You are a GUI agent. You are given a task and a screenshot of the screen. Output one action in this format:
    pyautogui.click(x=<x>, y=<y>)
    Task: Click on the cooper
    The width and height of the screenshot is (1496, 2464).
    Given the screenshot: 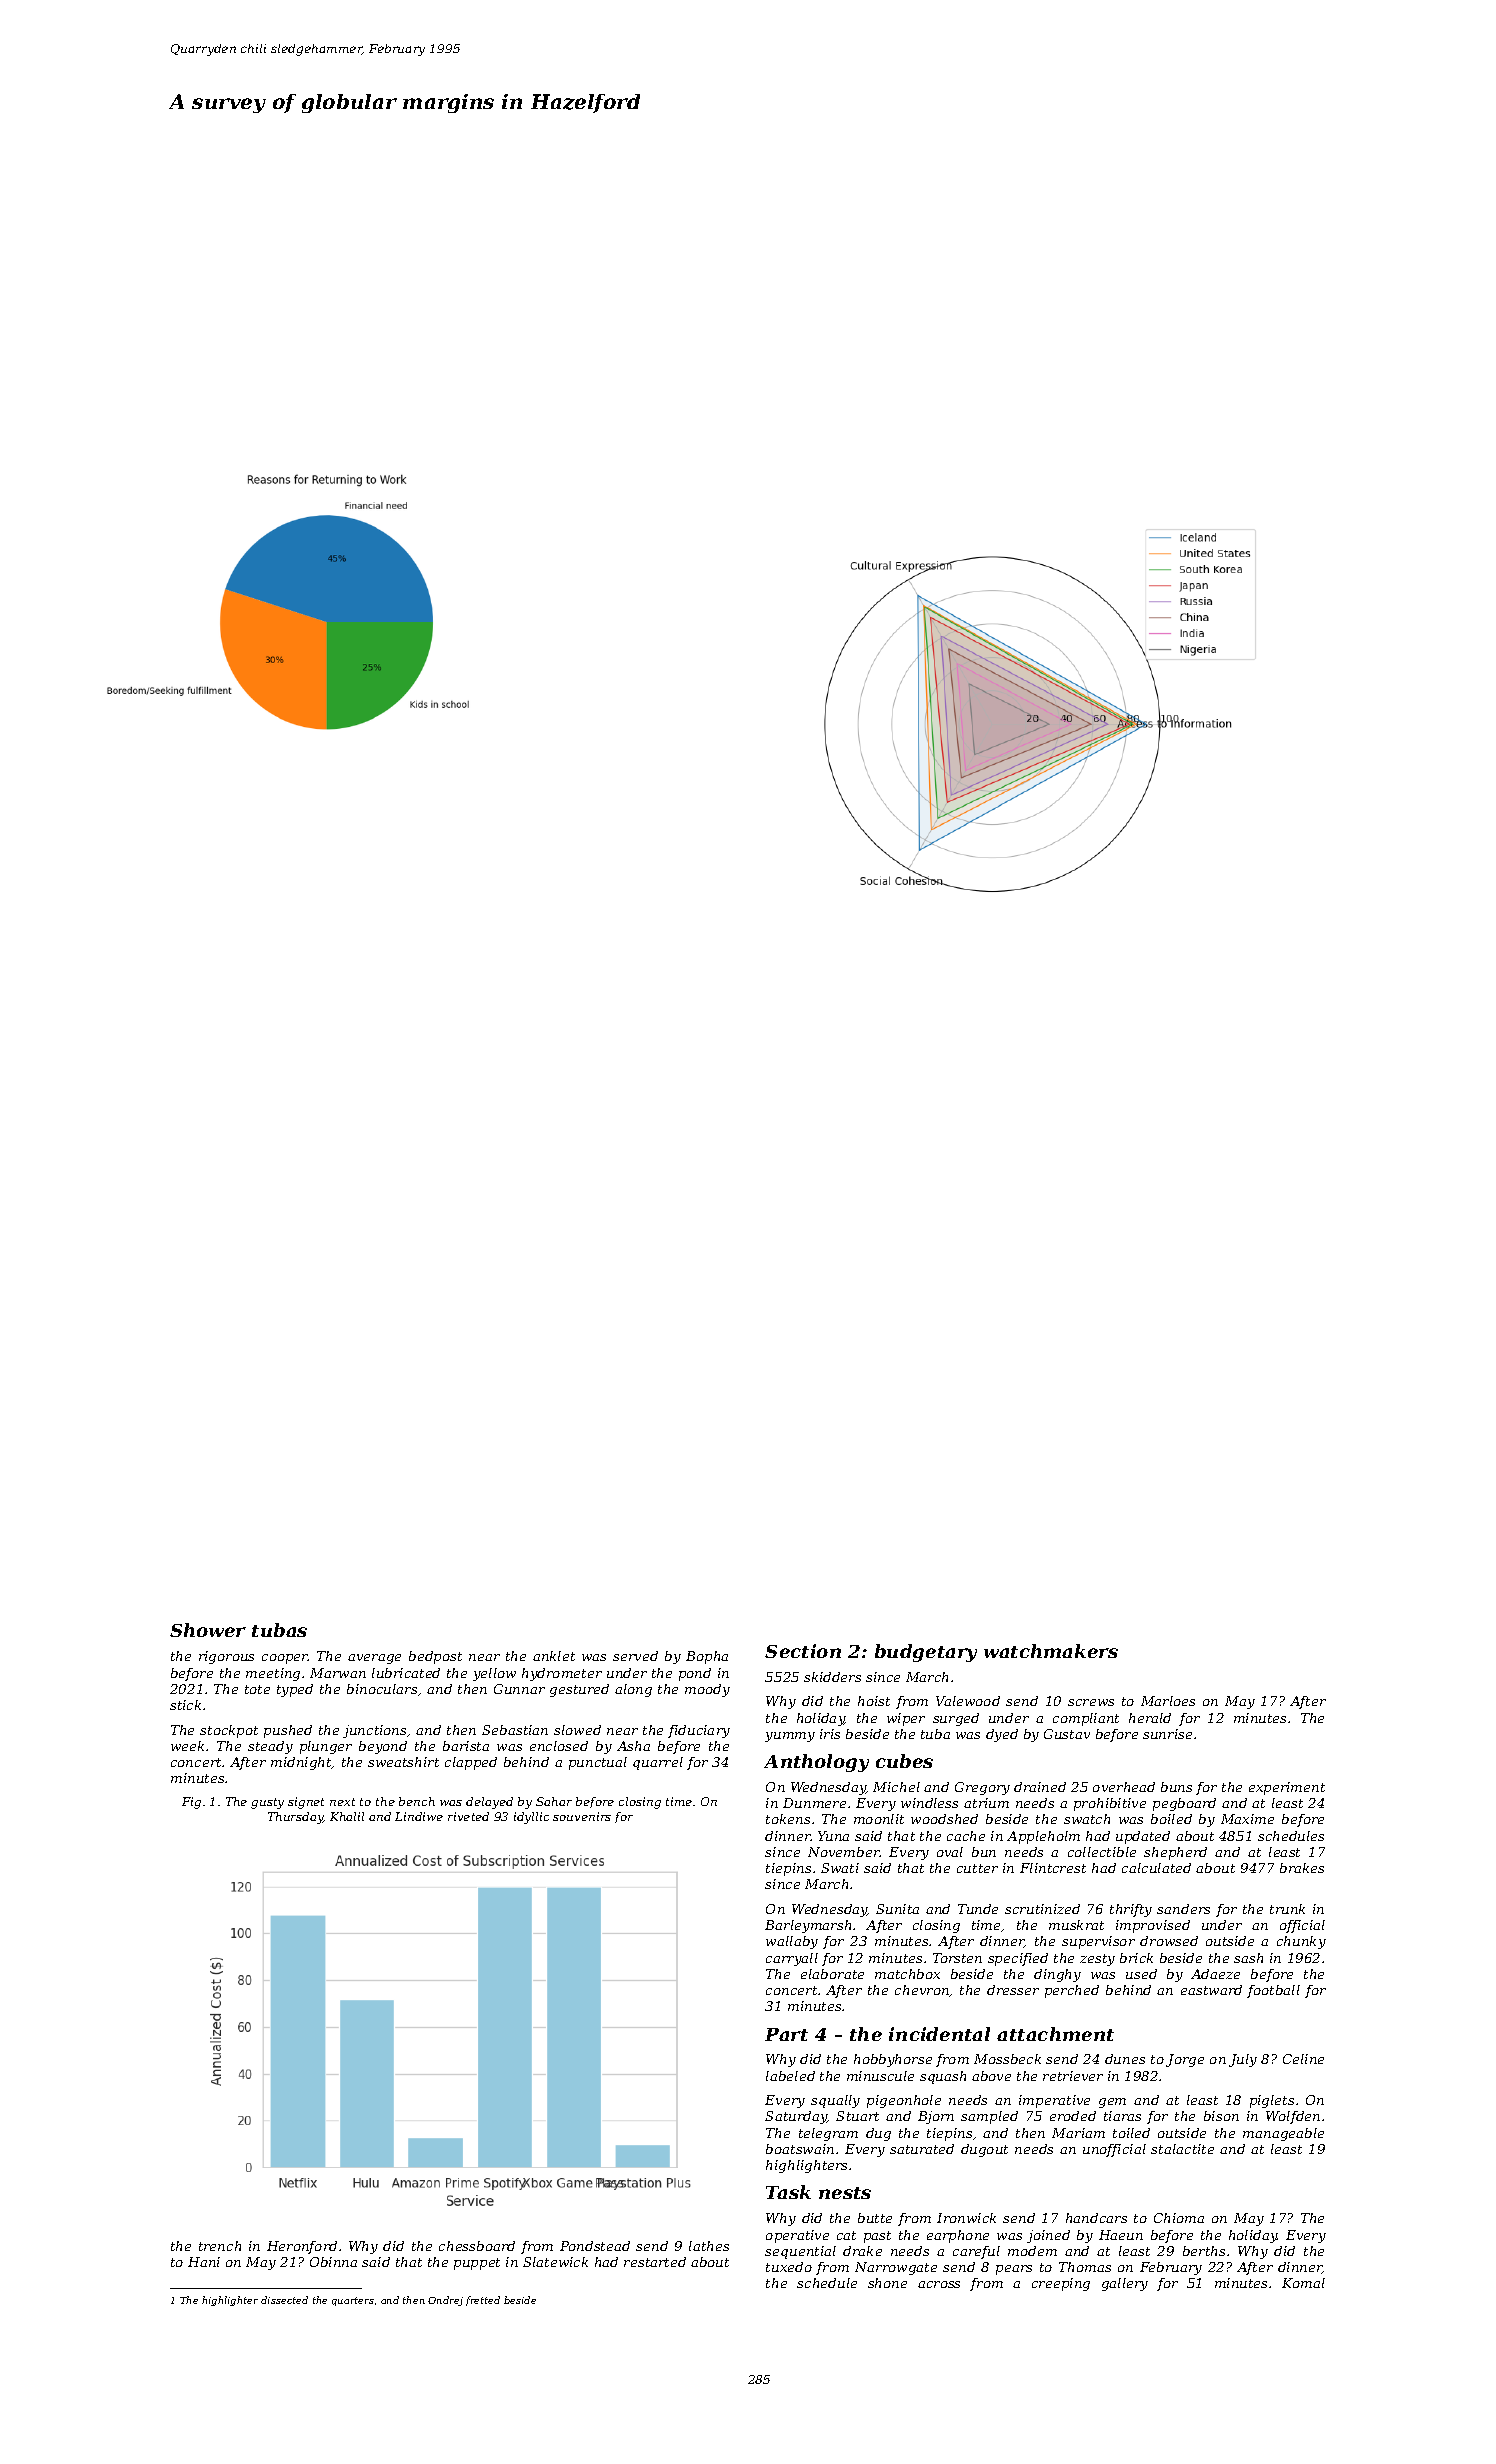 What is the action you would take?
    pyautogui.click(x=285, y=1659)
